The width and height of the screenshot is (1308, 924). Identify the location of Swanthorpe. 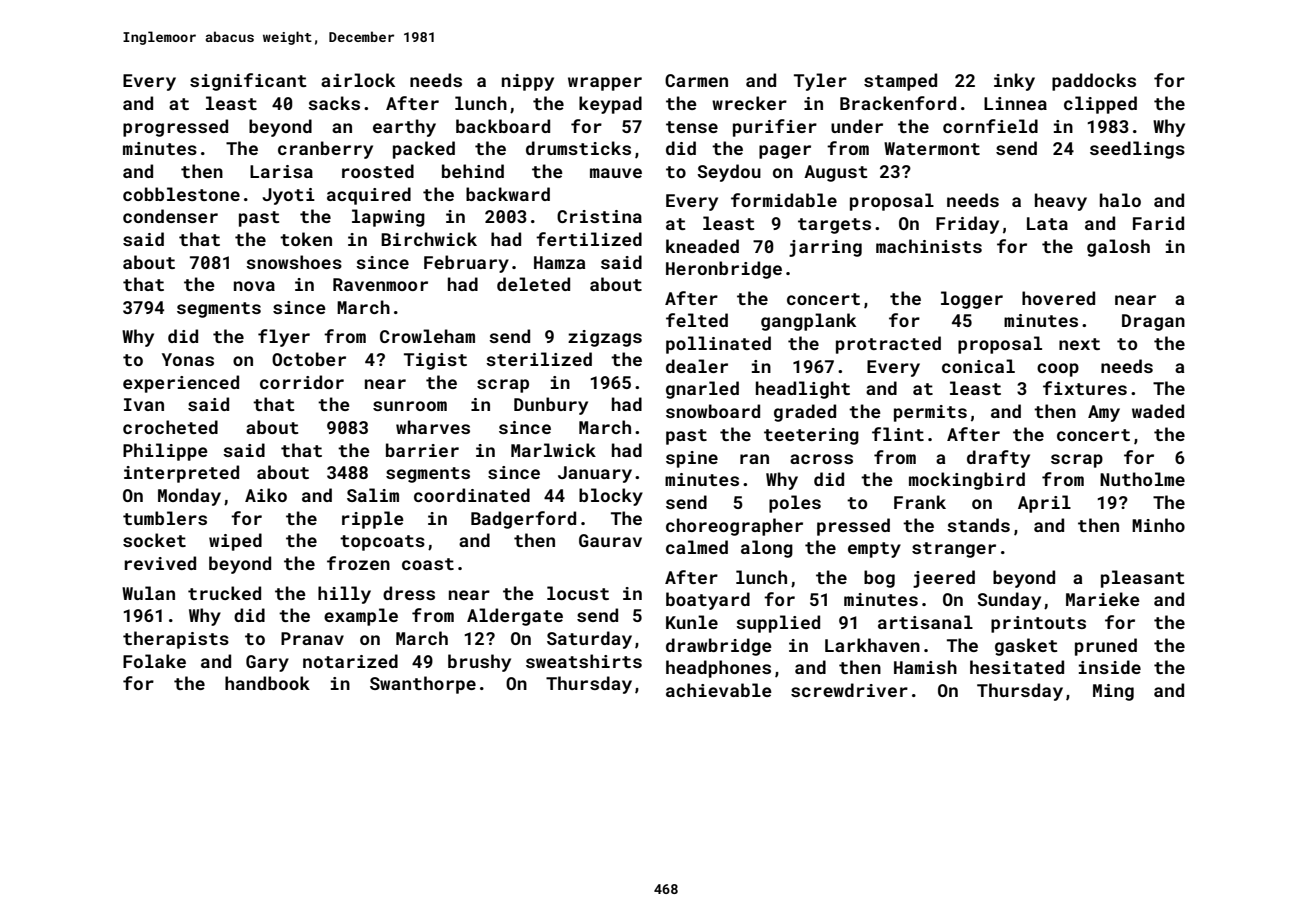
(423, 685).
